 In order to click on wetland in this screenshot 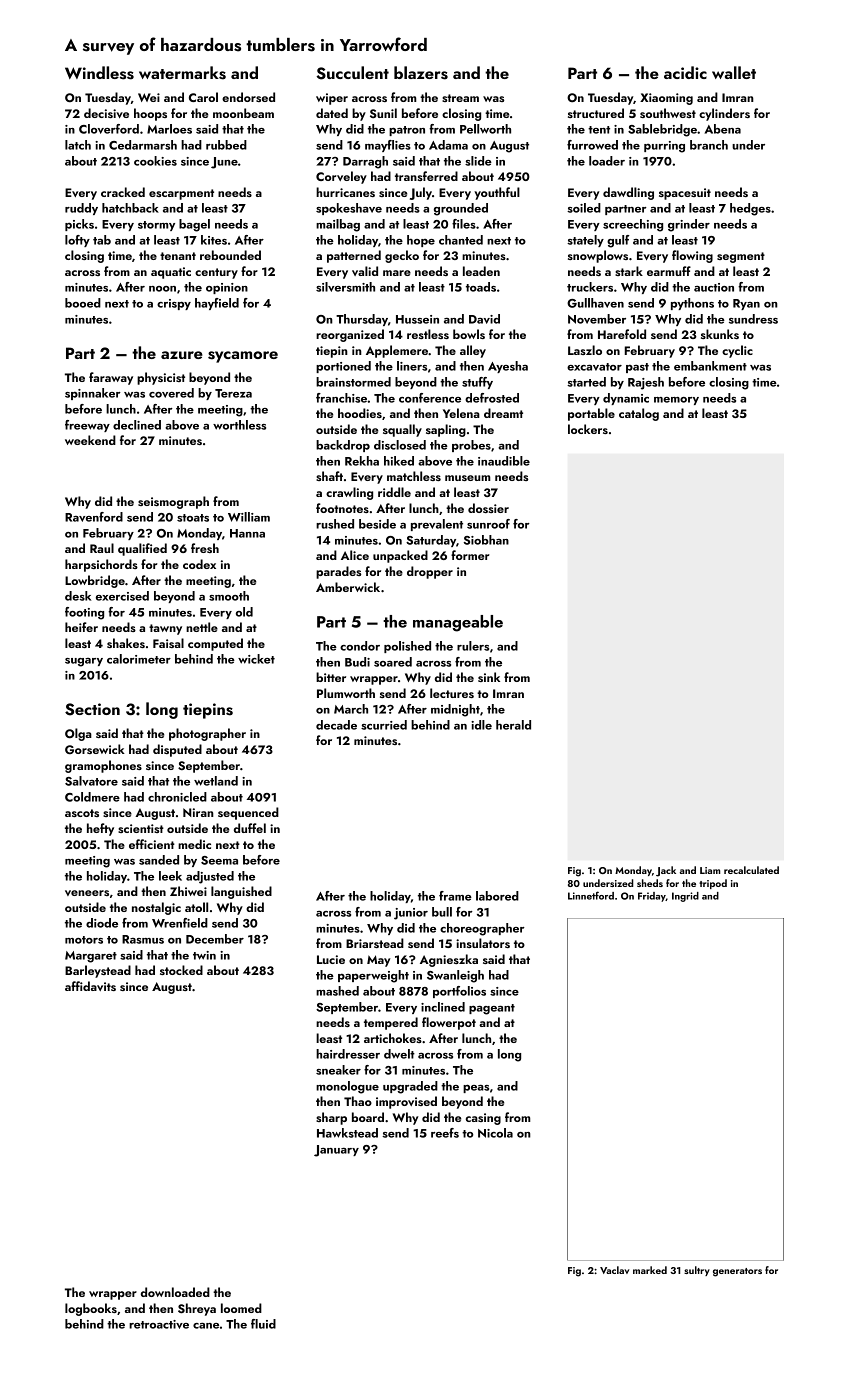, I will do `click(216, 781)`.
